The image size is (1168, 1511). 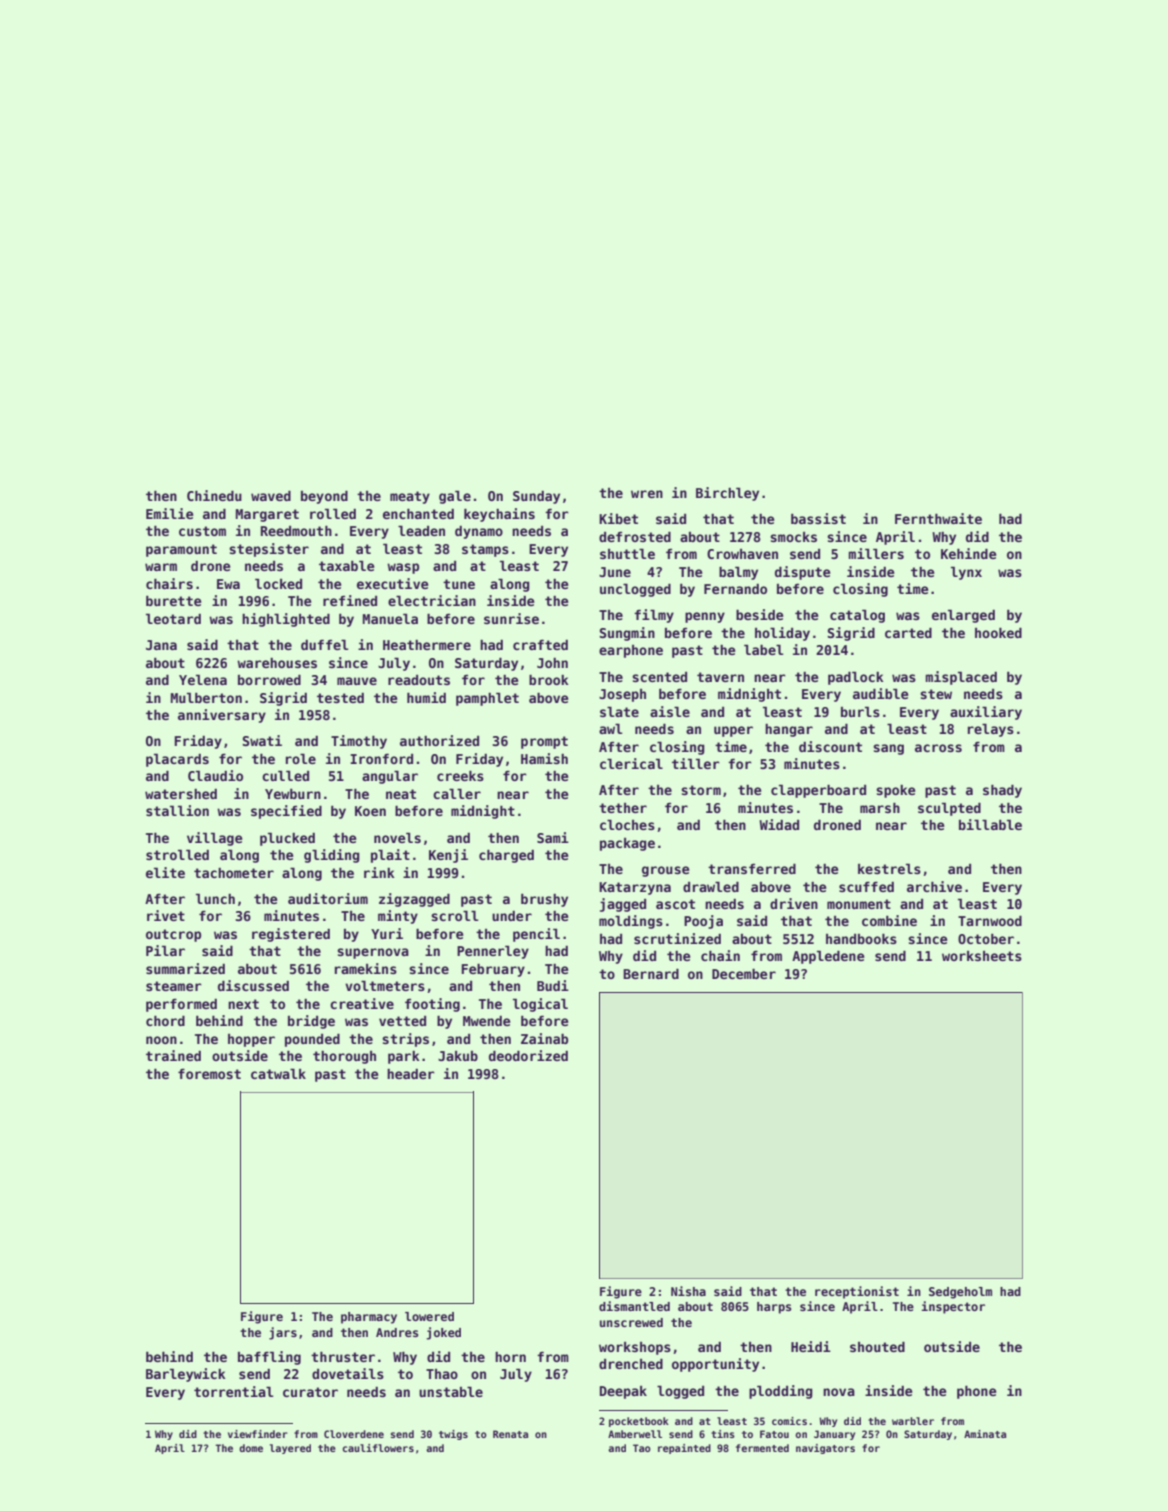 I want to click on gale, so click(x=455, y=497).
